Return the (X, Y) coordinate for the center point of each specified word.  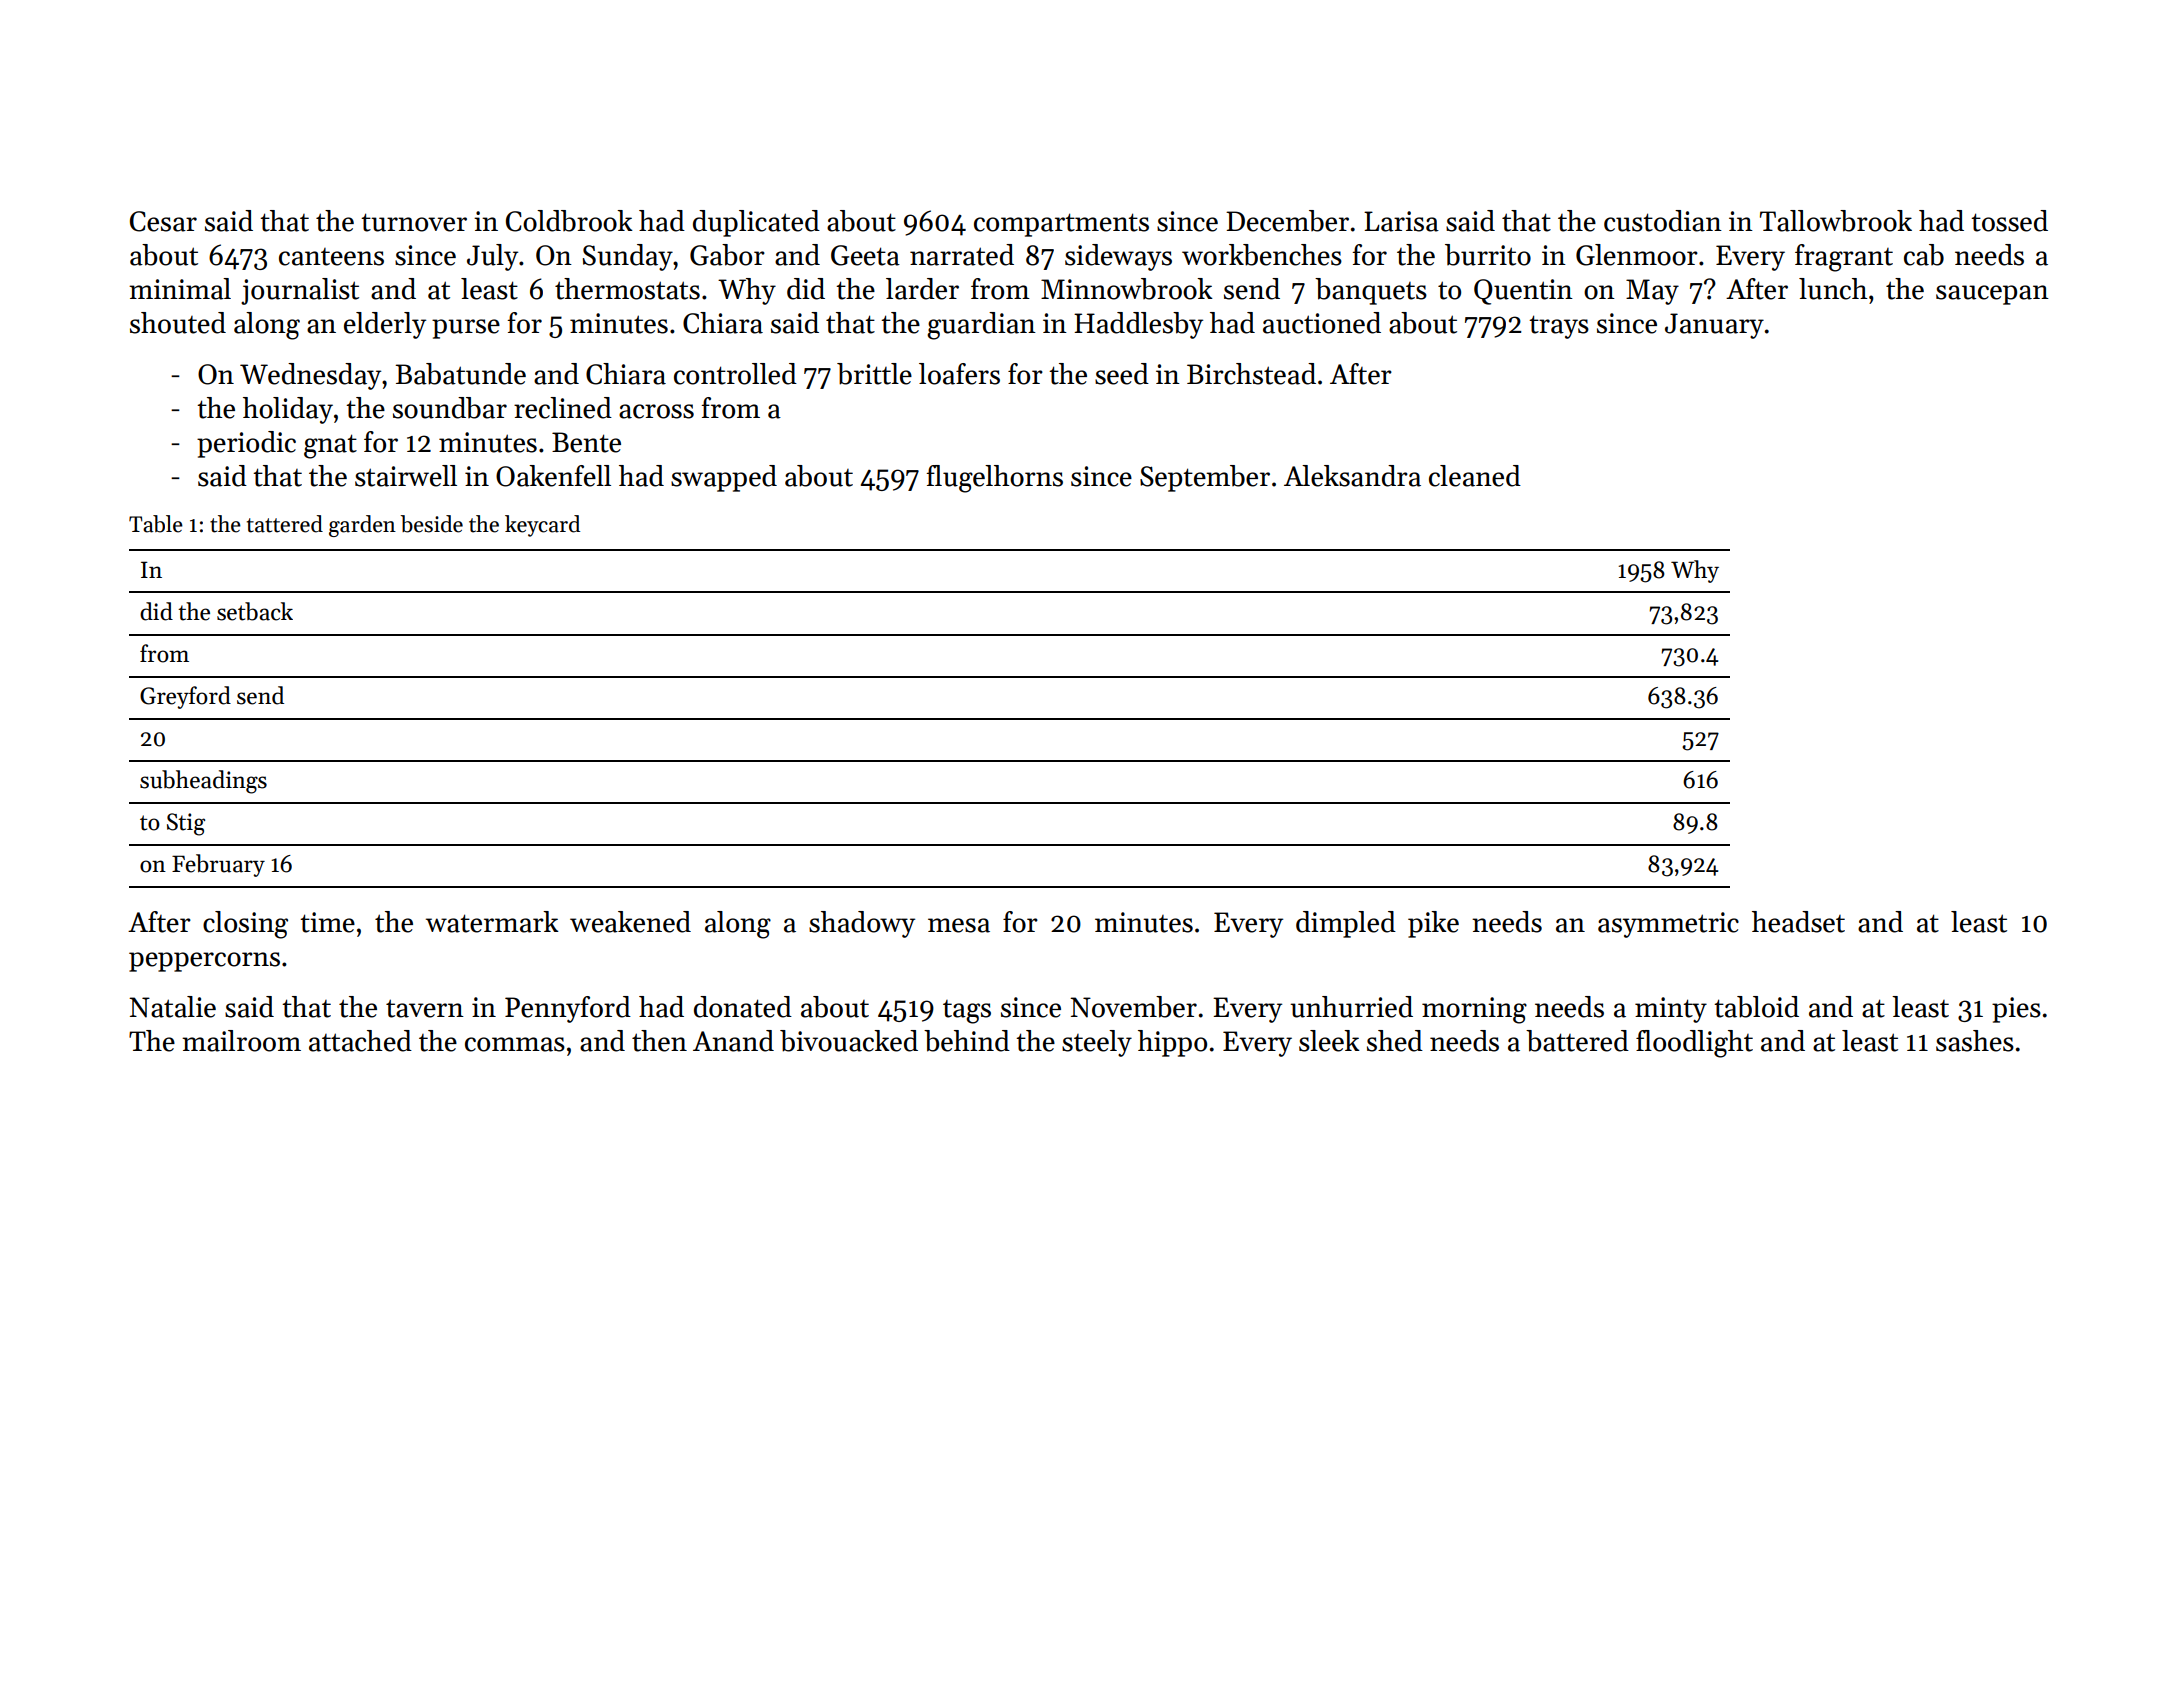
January (1714, 326)
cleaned (1475, 476)
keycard (542, 526)
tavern (425, 1008)
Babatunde (460, 374)
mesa (959, 925)
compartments (1061, 225)
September (1205, 478)
